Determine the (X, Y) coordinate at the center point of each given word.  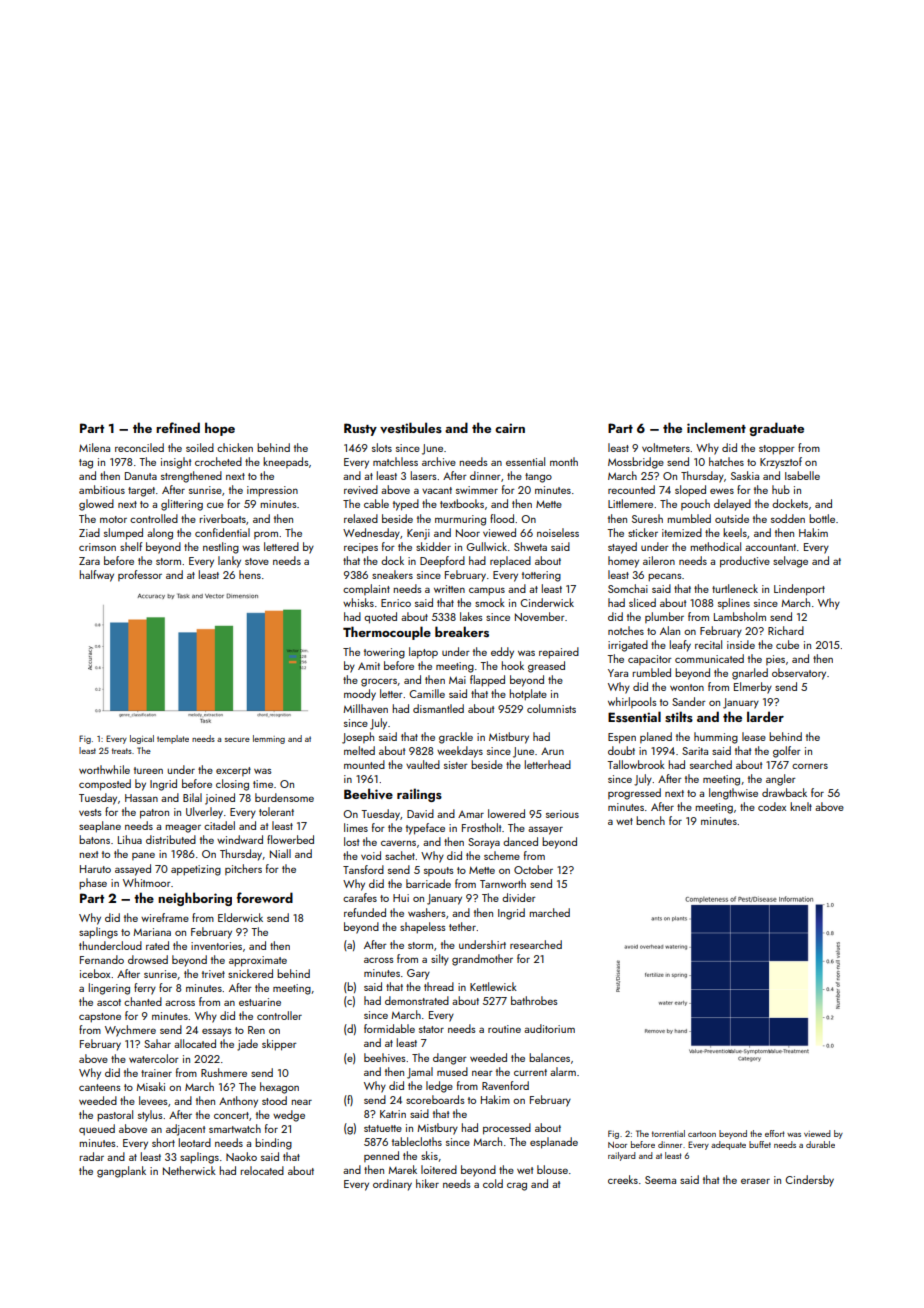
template (173, 739)
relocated (262, 1170)
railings (419, 795)
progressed (634, 794)
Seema (660, 1180)
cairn (510, 428)
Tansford (363, 869)
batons (94, 839)
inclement (716, 427)
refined (178, 427)
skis (429, 1155)
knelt (801, 806)
